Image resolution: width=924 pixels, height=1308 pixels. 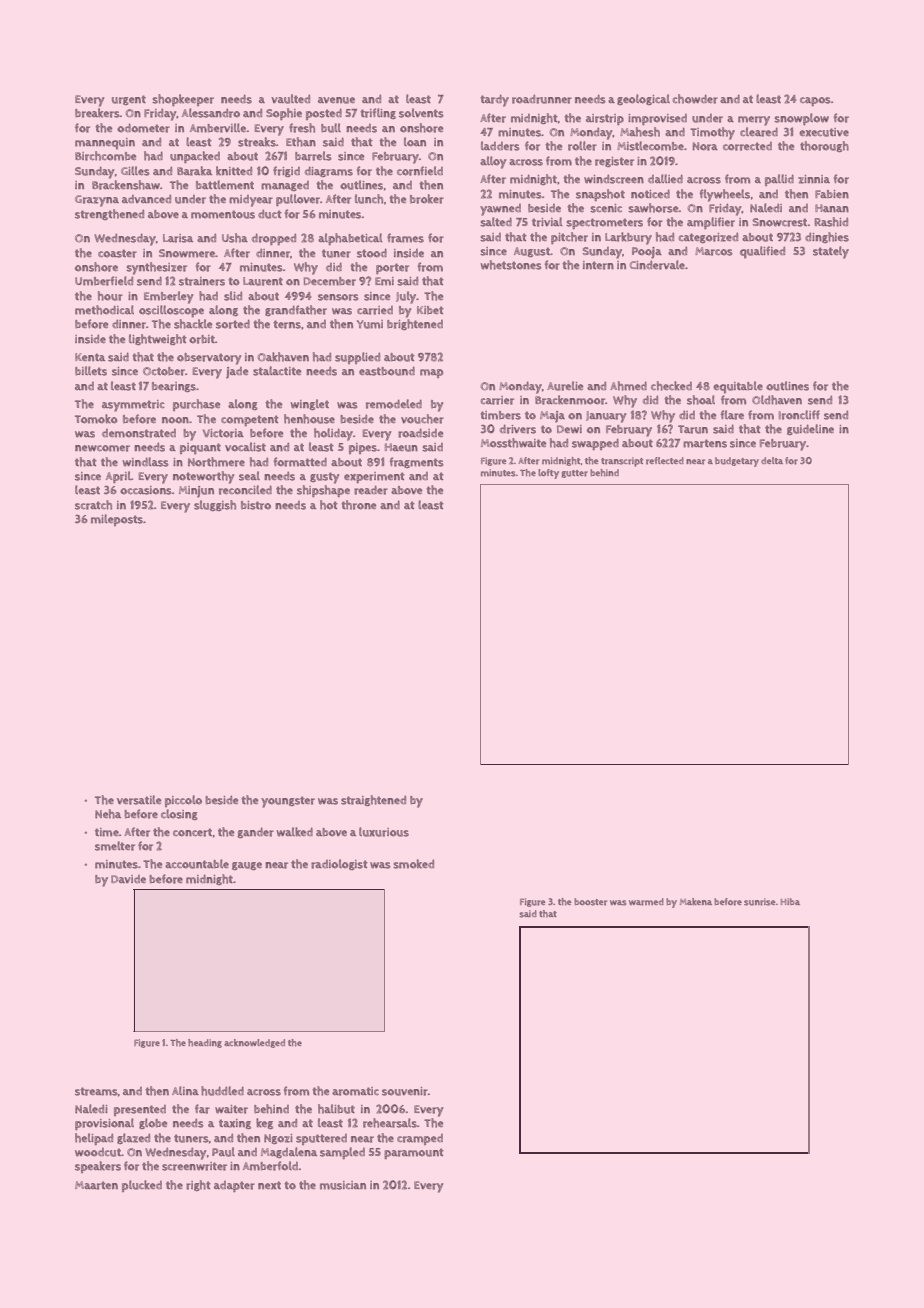 What do you see at coordinates (288, 802) in the page?
I see `youngster` at bounding box center [288, 802].
